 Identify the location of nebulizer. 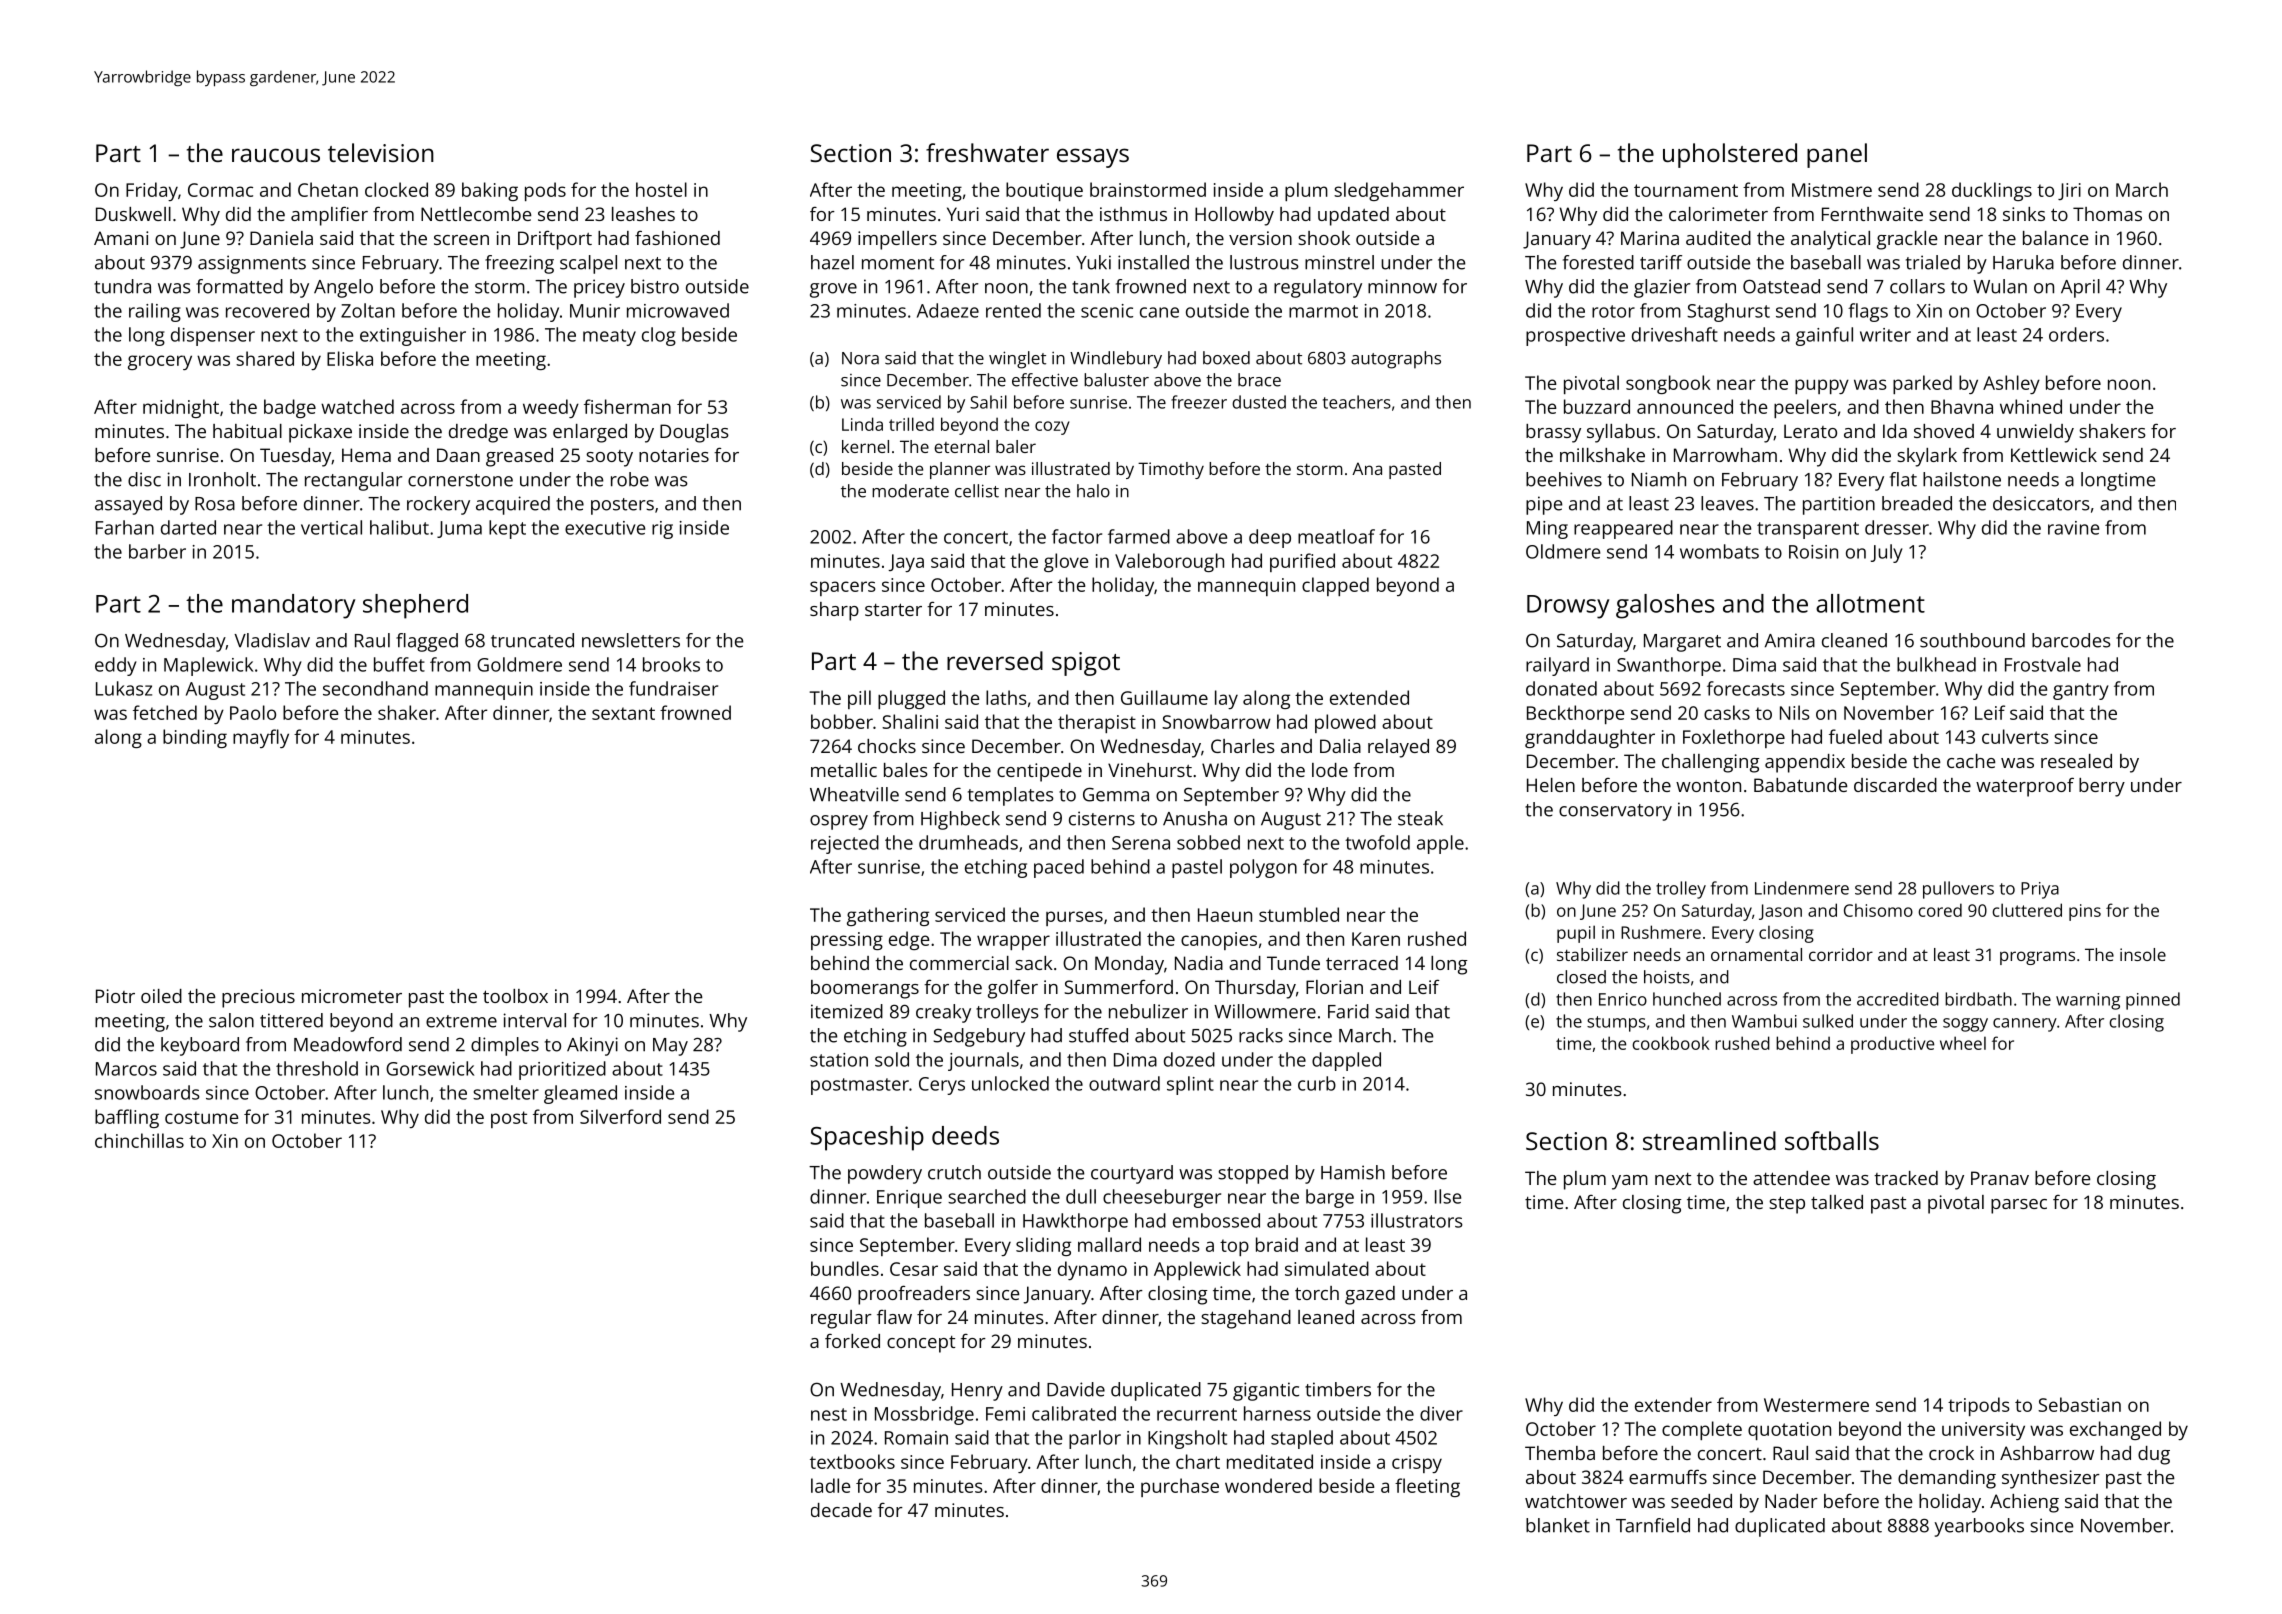
(1148, 1011).
